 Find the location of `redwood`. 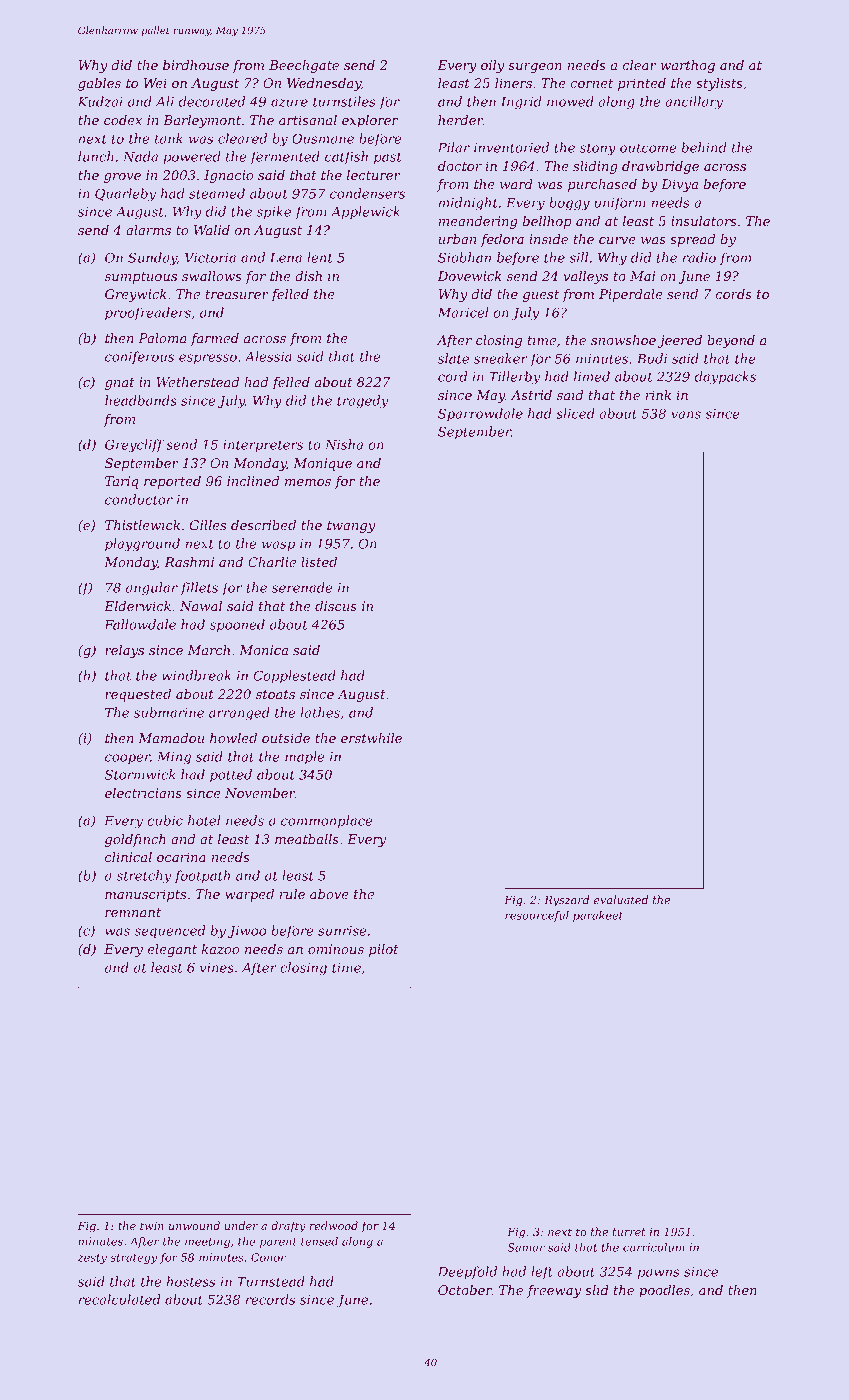

redwood is located at coordinates (334, 1225).
